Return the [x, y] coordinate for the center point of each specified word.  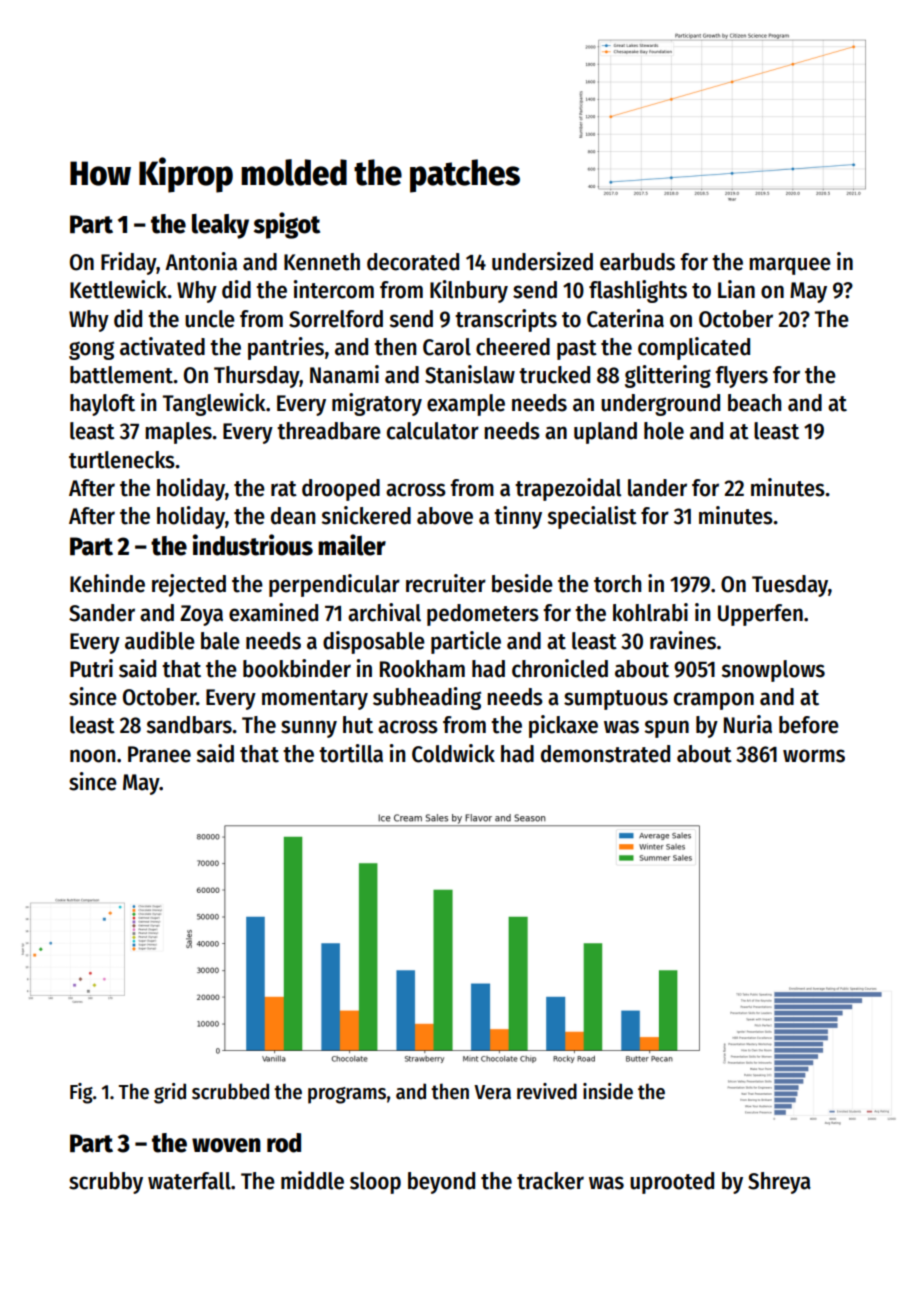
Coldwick [453, 753]
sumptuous [616, 700]
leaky [220, 226]
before [809, 725]
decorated [413, 262]
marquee [790, 266]
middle [312, 1180]
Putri [91, 668]
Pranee [159, 754]
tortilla [351, 753]
